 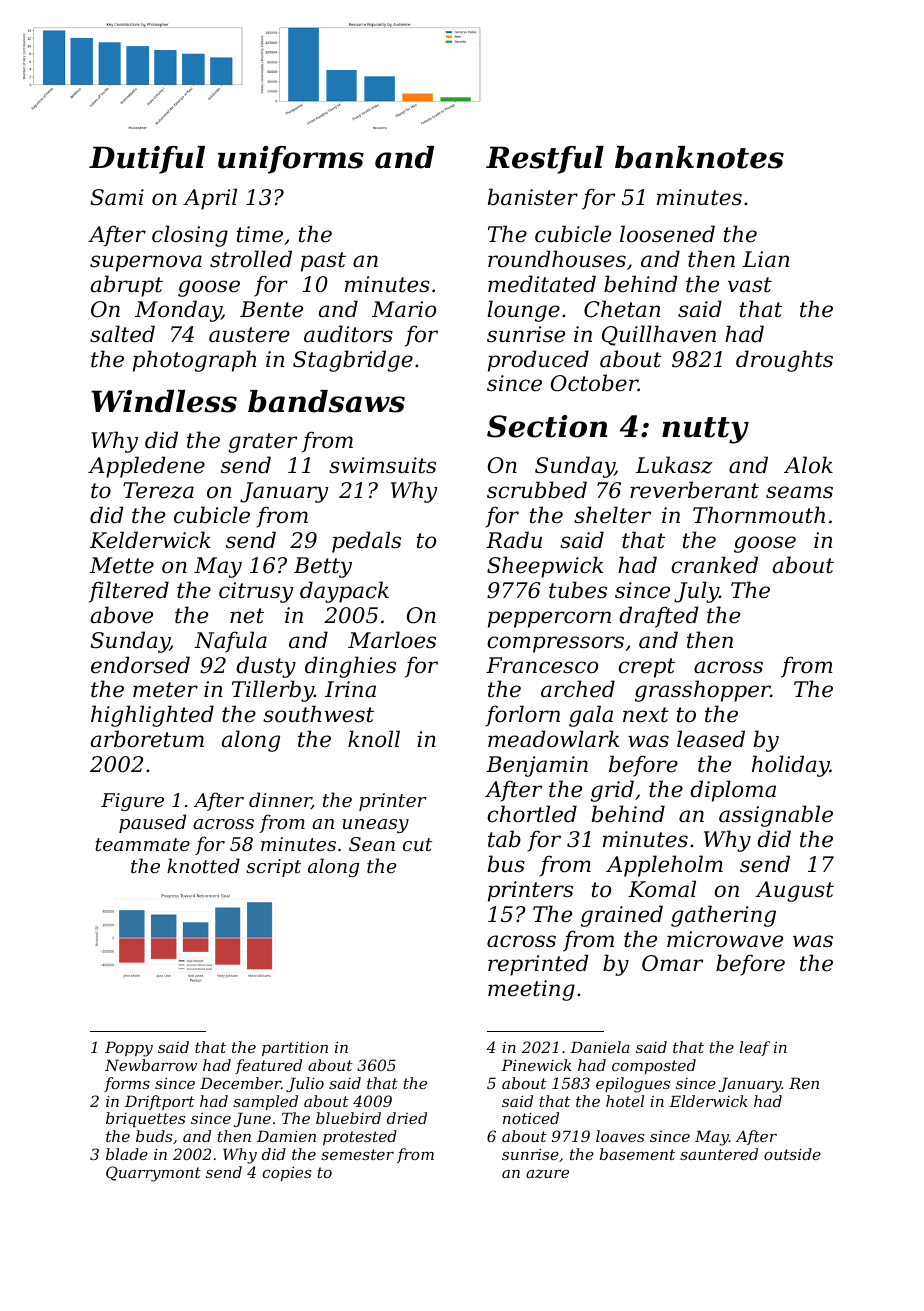 What do you see at coordinates (146, 467) in the screenshot?
I see `Appledene` at bounding box center [146, 467].
